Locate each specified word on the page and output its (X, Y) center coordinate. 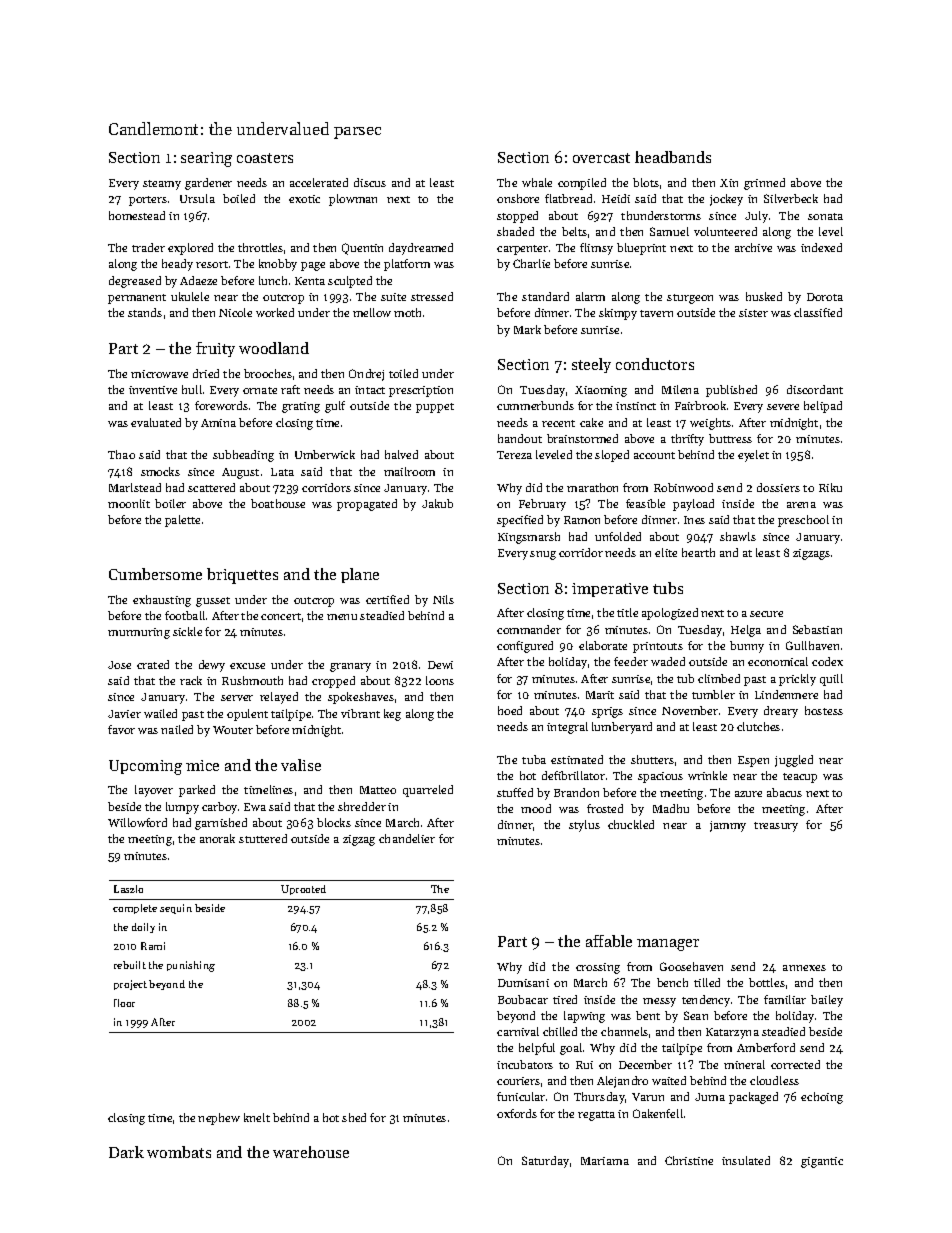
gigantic (822, 1162)
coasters (265, 158)
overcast (601, 158)
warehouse (311, 1152)
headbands (673, 157)
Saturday (545, 1162)
